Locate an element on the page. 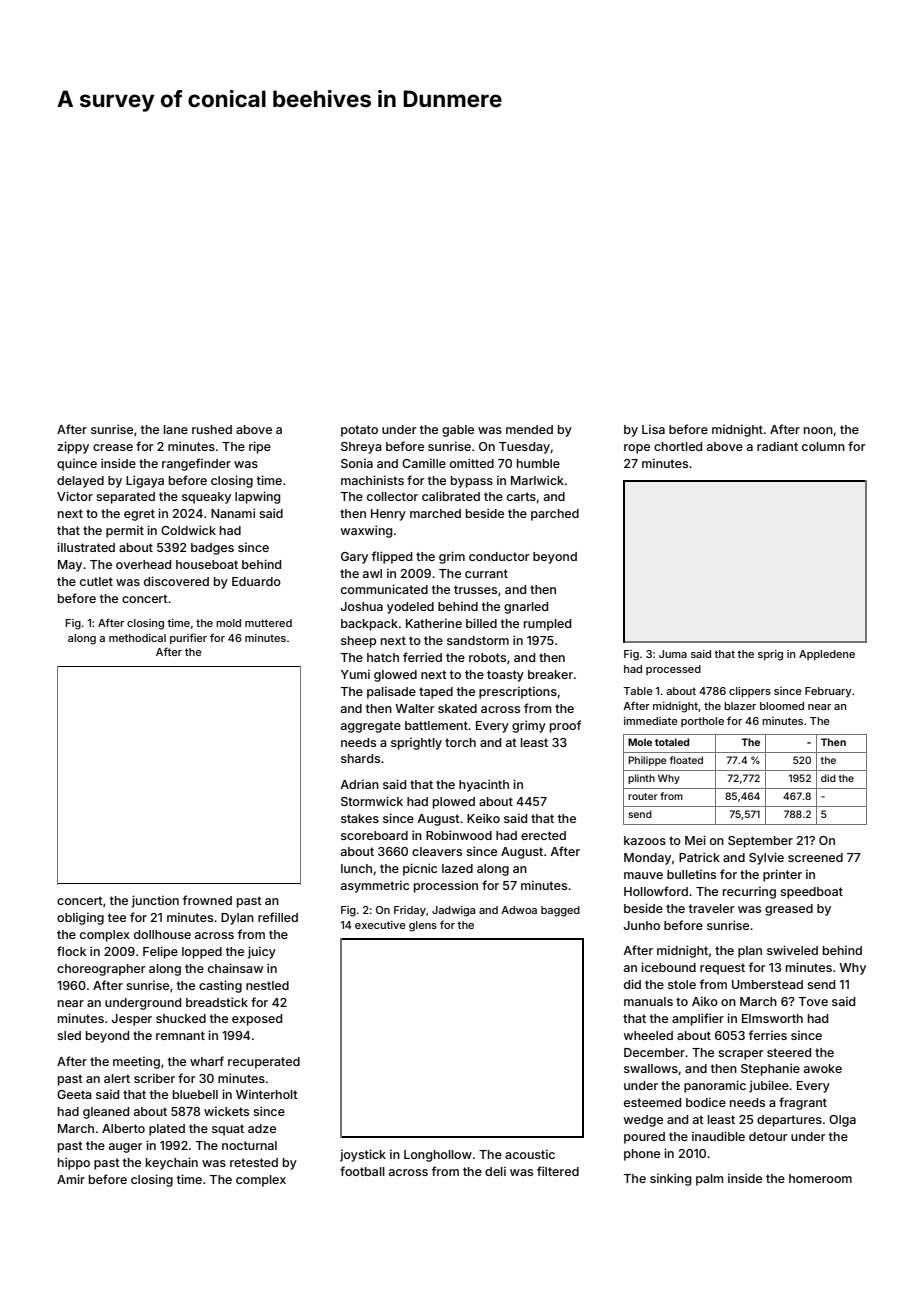 The image size is (924, 1308). potato is located at coordinates (359, 431).
